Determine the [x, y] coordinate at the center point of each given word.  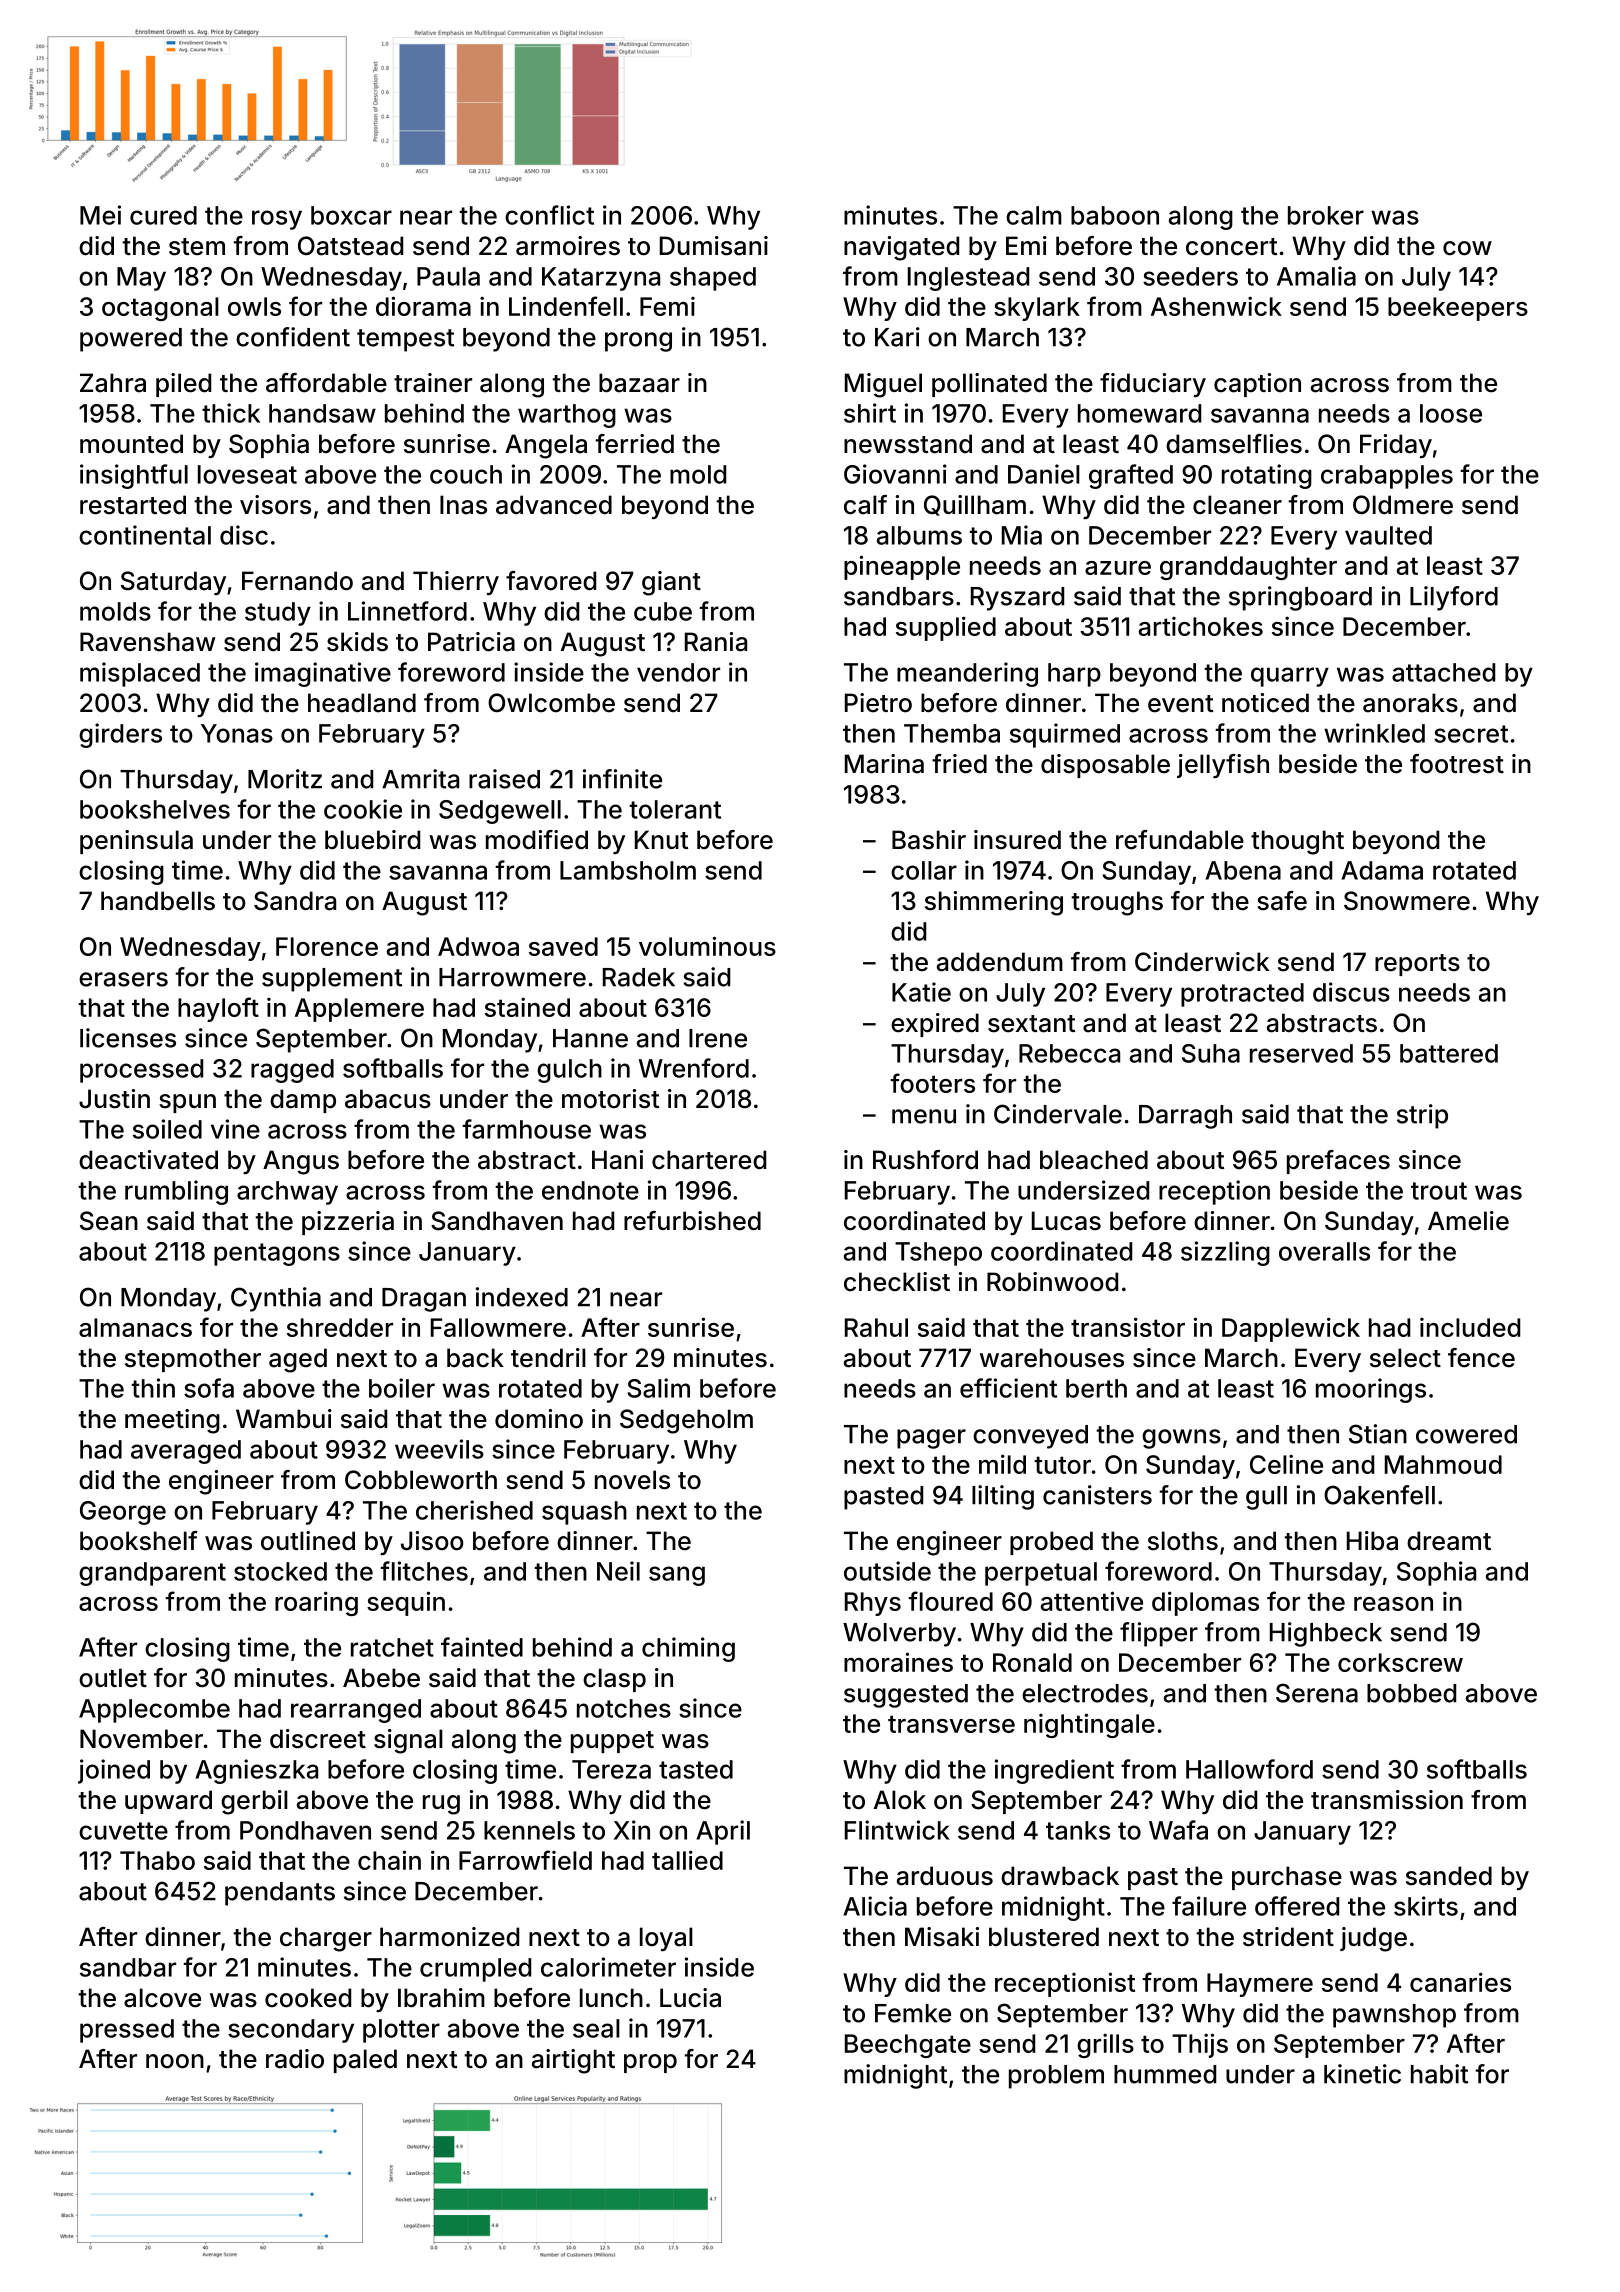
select [1405, 1358]
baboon [1115, 215]
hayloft [218, 1009]
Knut [661, 839]
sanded [1449, 1876]
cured [163, 215]
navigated [901, 248]
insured [1017, 840]
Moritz [285, 779]
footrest [1457, 764]
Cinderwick [1202, 962]
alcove [162, 1998]
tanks [1078, 1830]
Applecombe [154, 1711]
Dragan [424, 1300]
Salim [658, 1388]
